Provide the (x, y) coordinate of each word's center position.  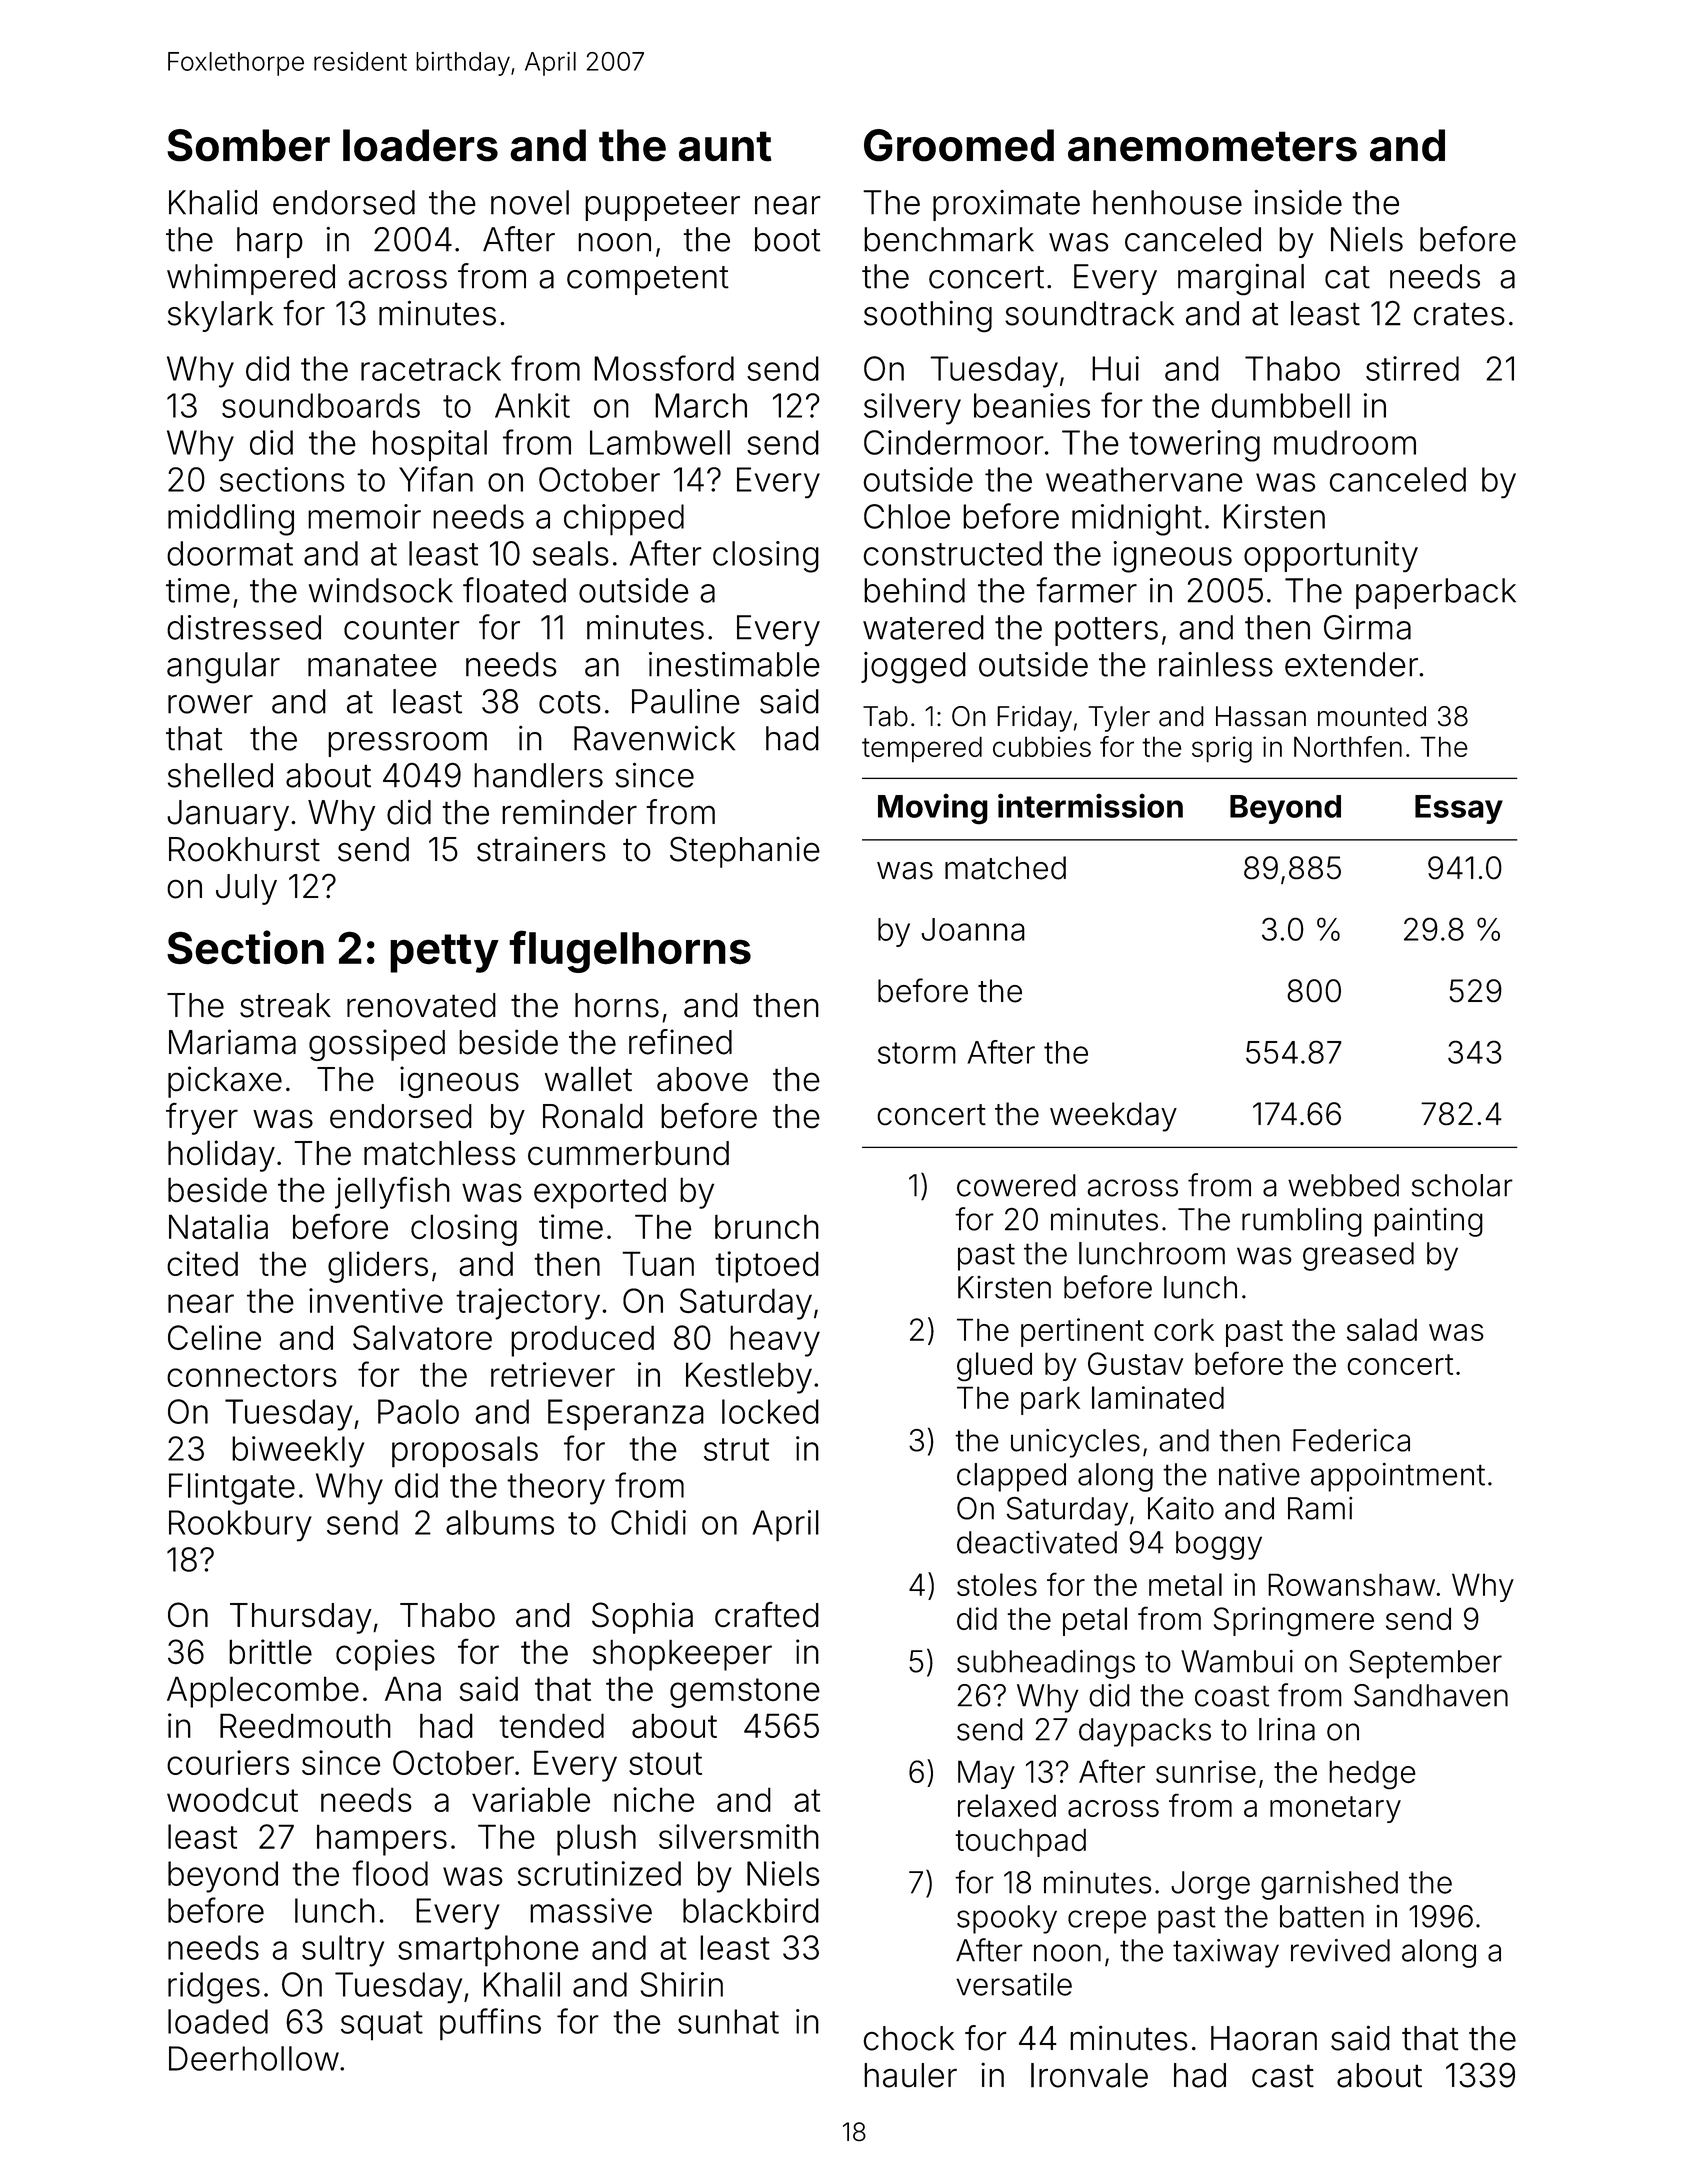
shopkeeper (682, 1655)
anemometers (1212, 146)
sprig (1222, 749)
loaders (420, 145)
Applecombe (263, 1692)
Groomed (959, 145)
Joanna (973, 929)
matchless (439, 1152)
